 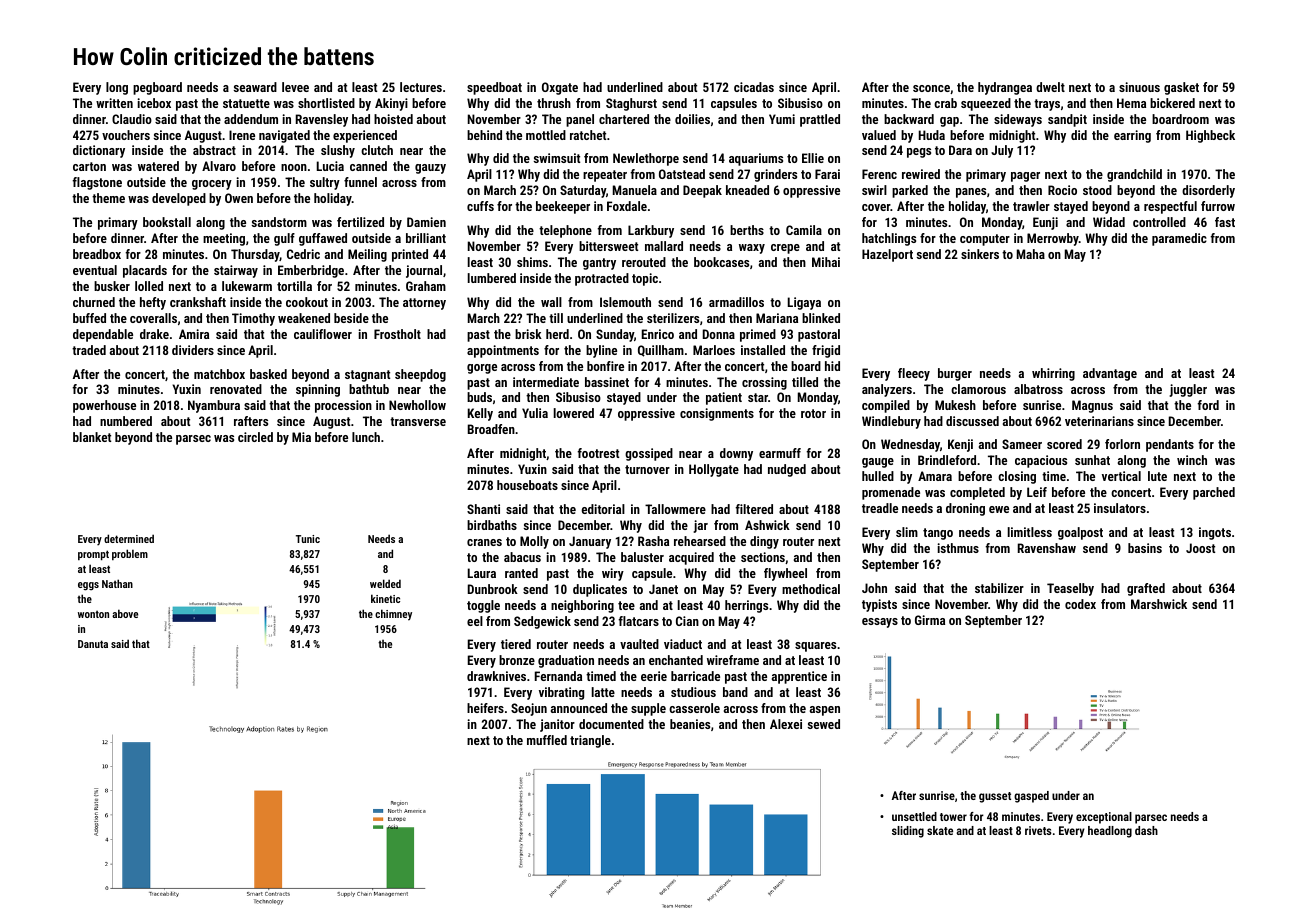 I want to click on discussed, so click(x=972, y=421).
